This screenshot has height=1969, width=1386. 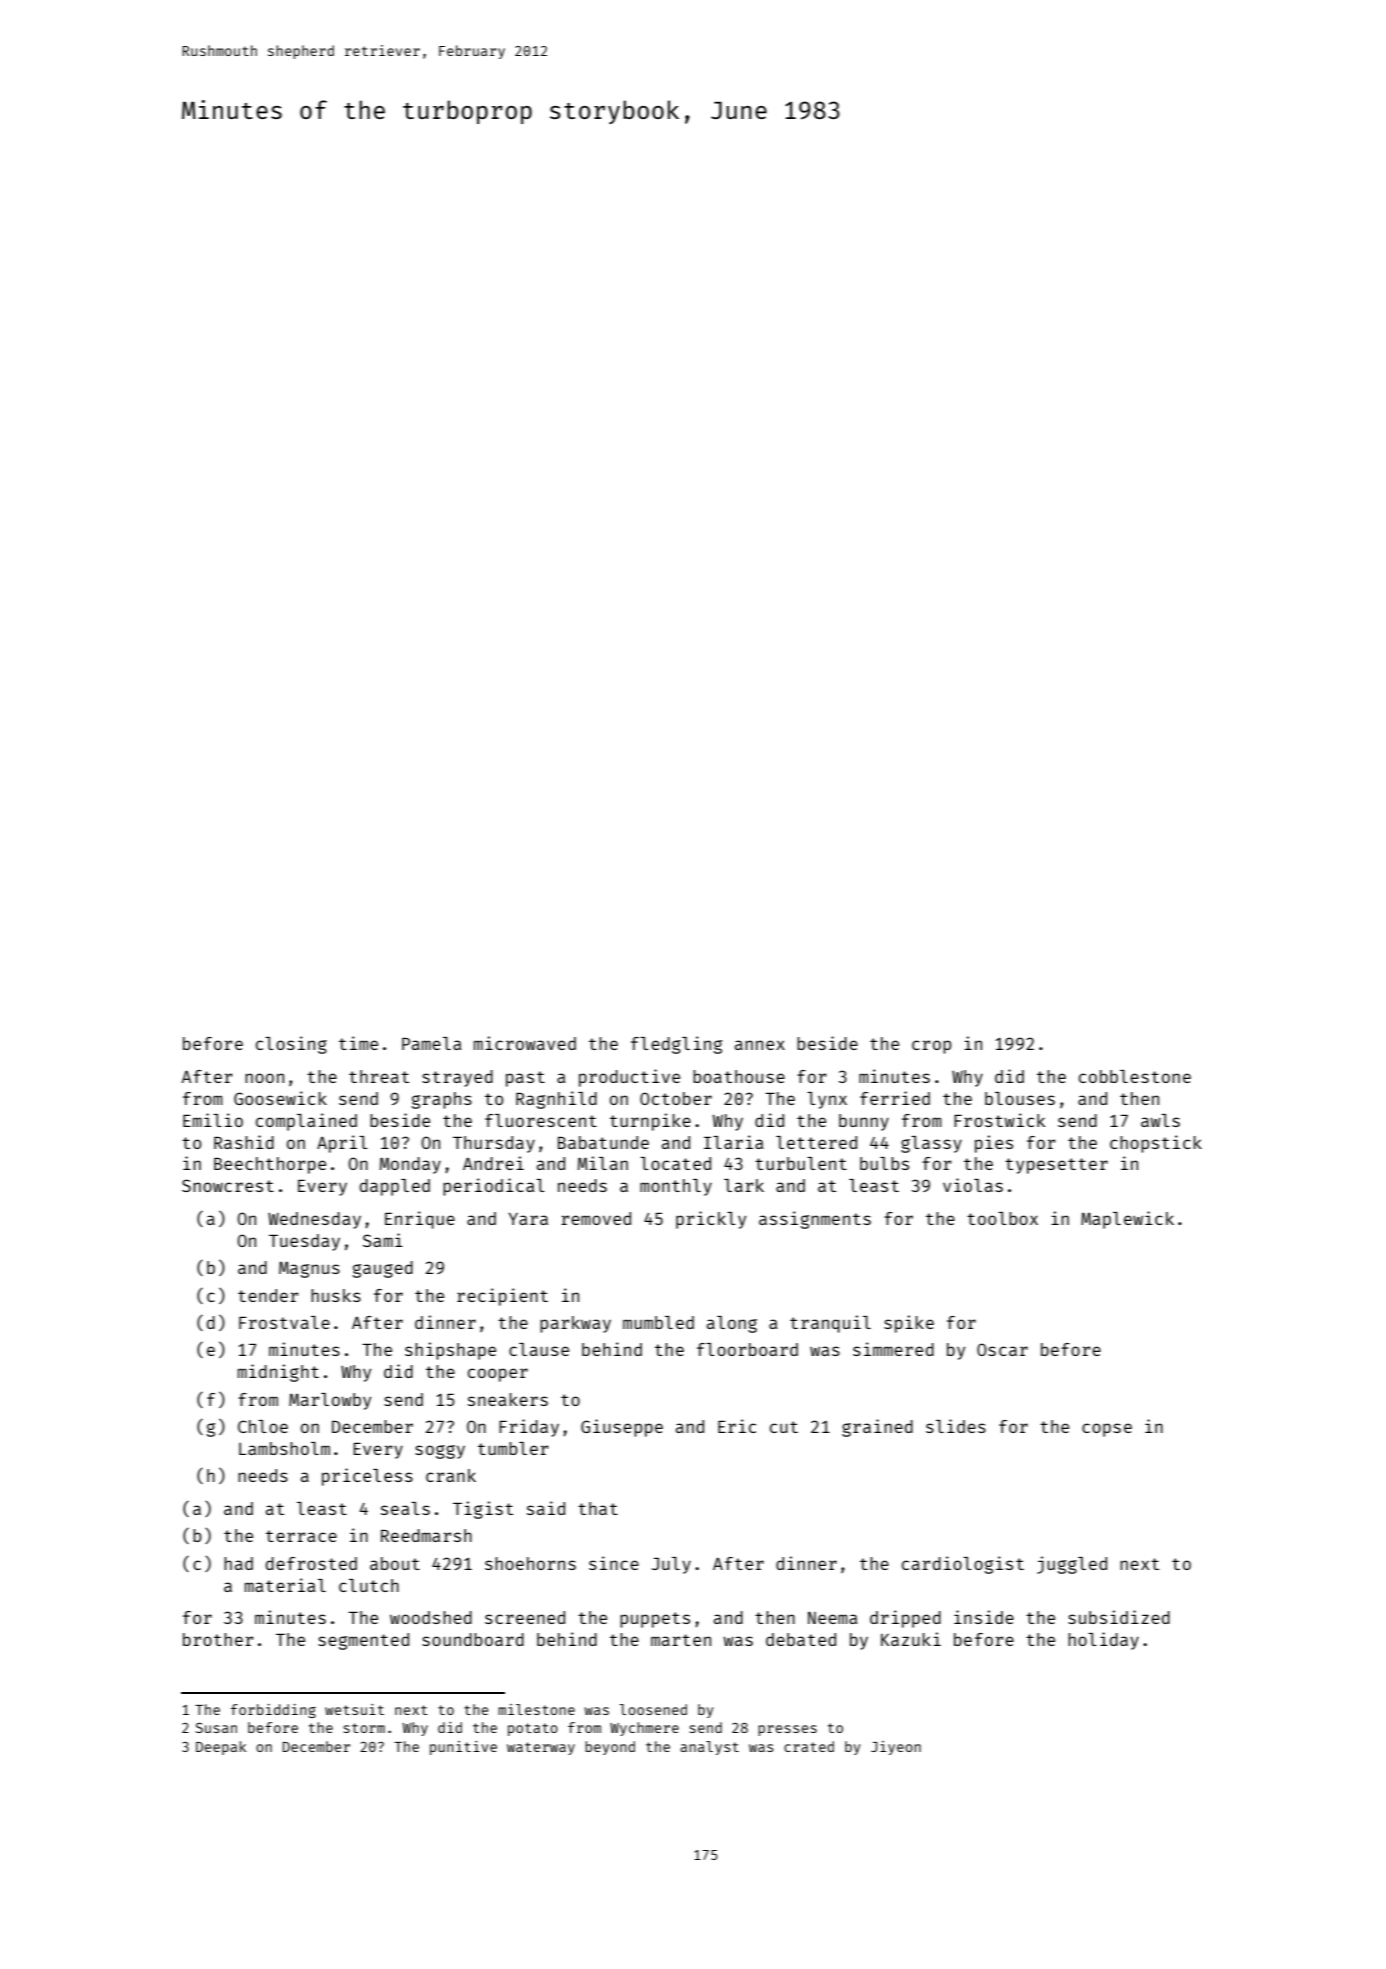 What do you see at coordinates (671, 1565) in the screenshot?
I see `July` at bounding box center [671, 1565].
